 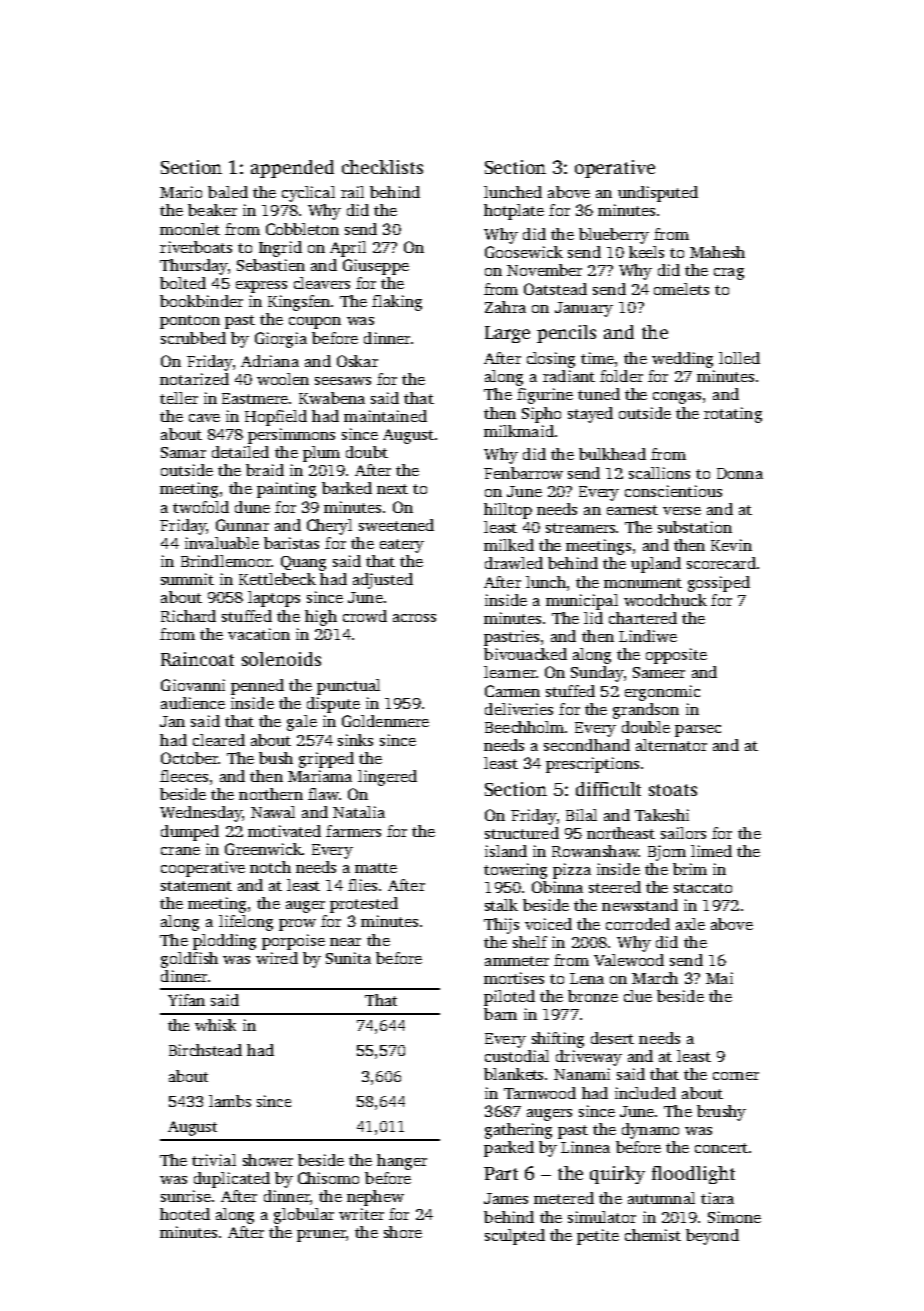 What do you see at coordinates (703, 888) in the screenshot?
I see `staccato` at bounding box center [703, 888].
